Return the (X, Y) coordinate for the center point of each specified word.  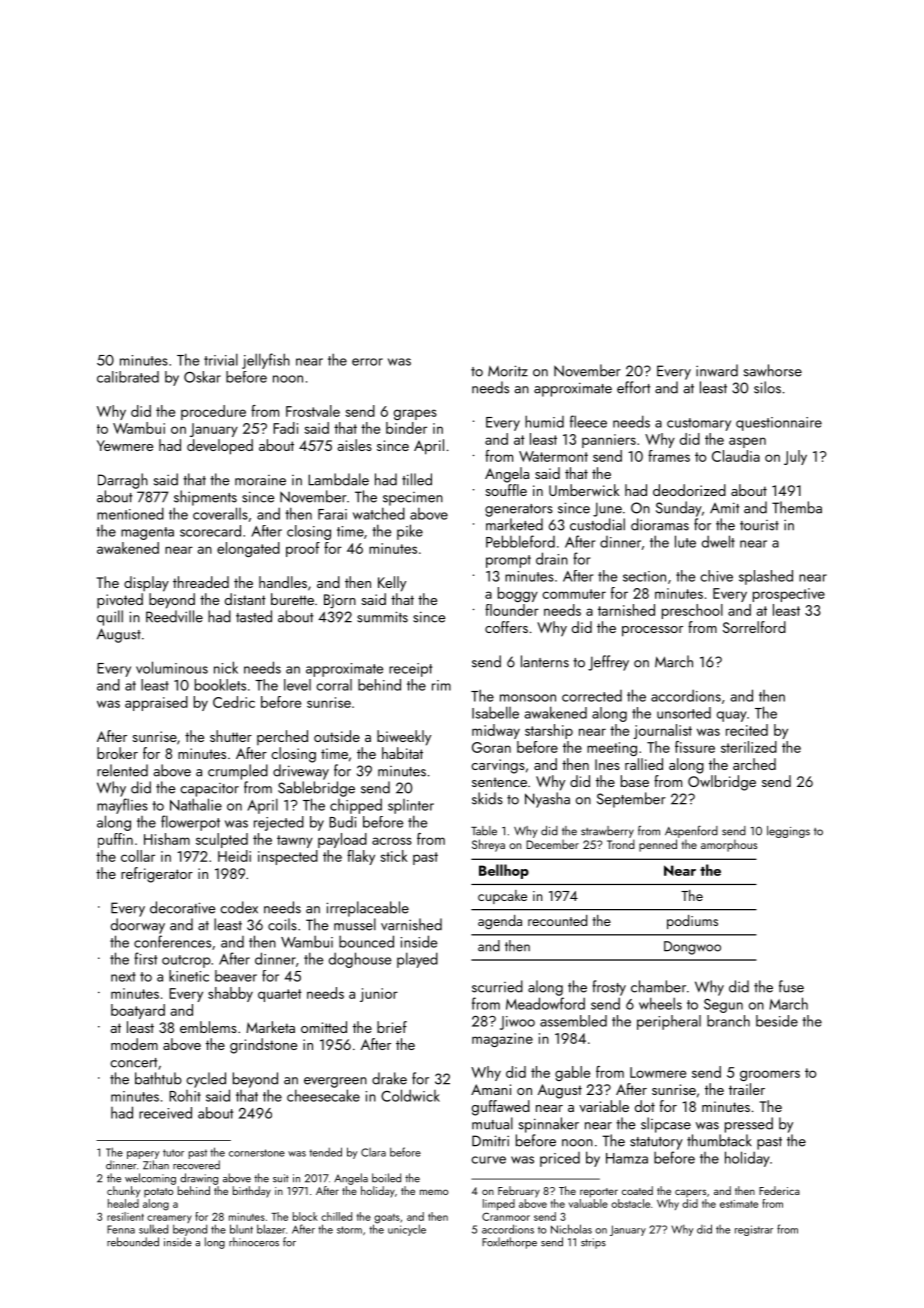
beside (777, 1021)
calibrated (128, 377)
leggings (788, 832)
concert (133, 1063)
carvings (498, 766)
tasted (254, 616)
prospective (789, 595)
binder (406, 428)
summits (382, 617)
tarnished (626, 610)
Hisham (167, 839)
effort (633, 387)
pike (410, 532)
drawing (199, 1179)
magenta (147, 533)
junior (379, 995)
